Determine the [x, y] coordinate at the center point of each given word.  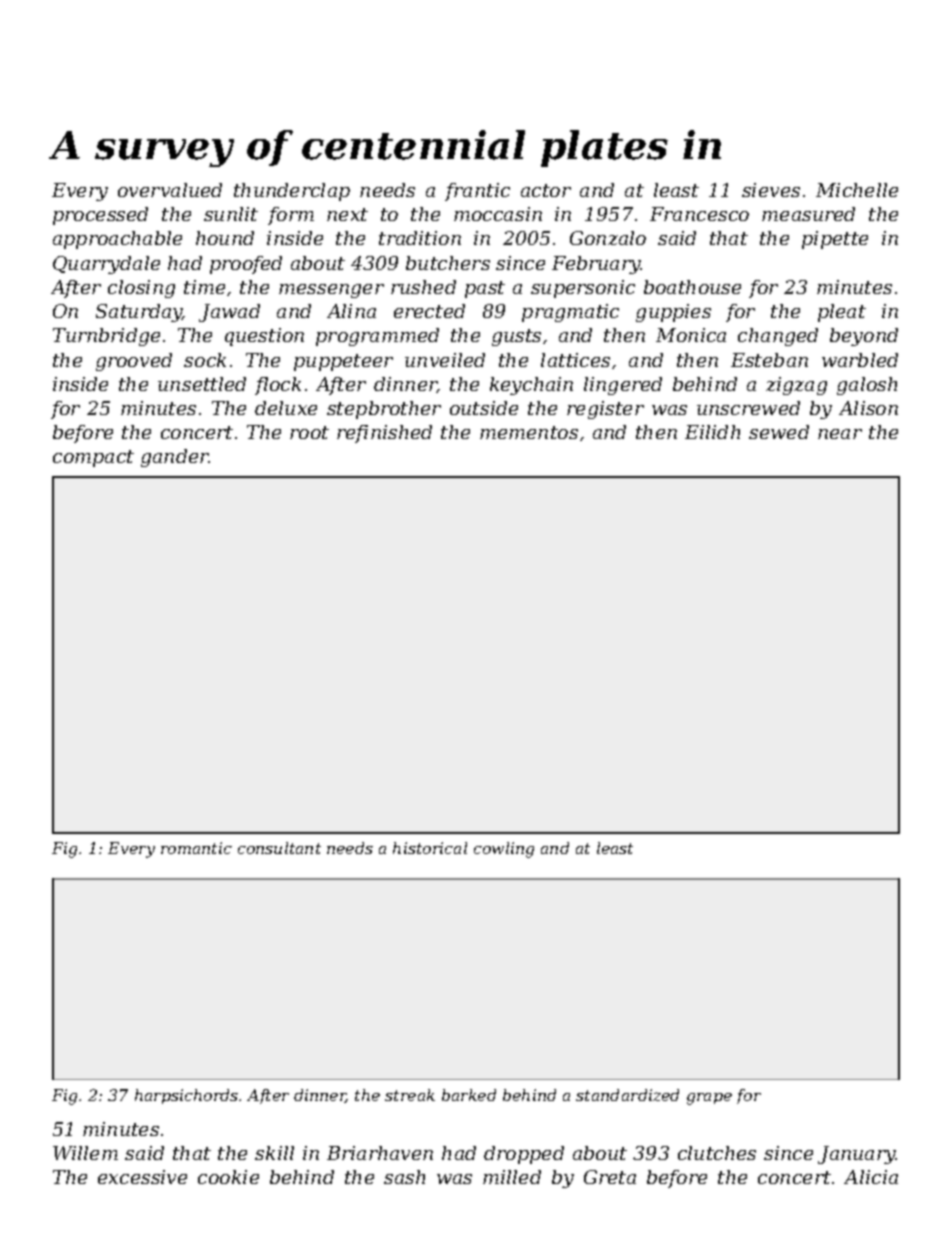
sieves [771, 190]
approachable [117, 240]
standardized [627, 1095]
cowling [504, 850]
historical [430, 848]
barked [469, 1095]
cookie [228, 1177]
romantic [196, 848]
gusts [516, 337]
